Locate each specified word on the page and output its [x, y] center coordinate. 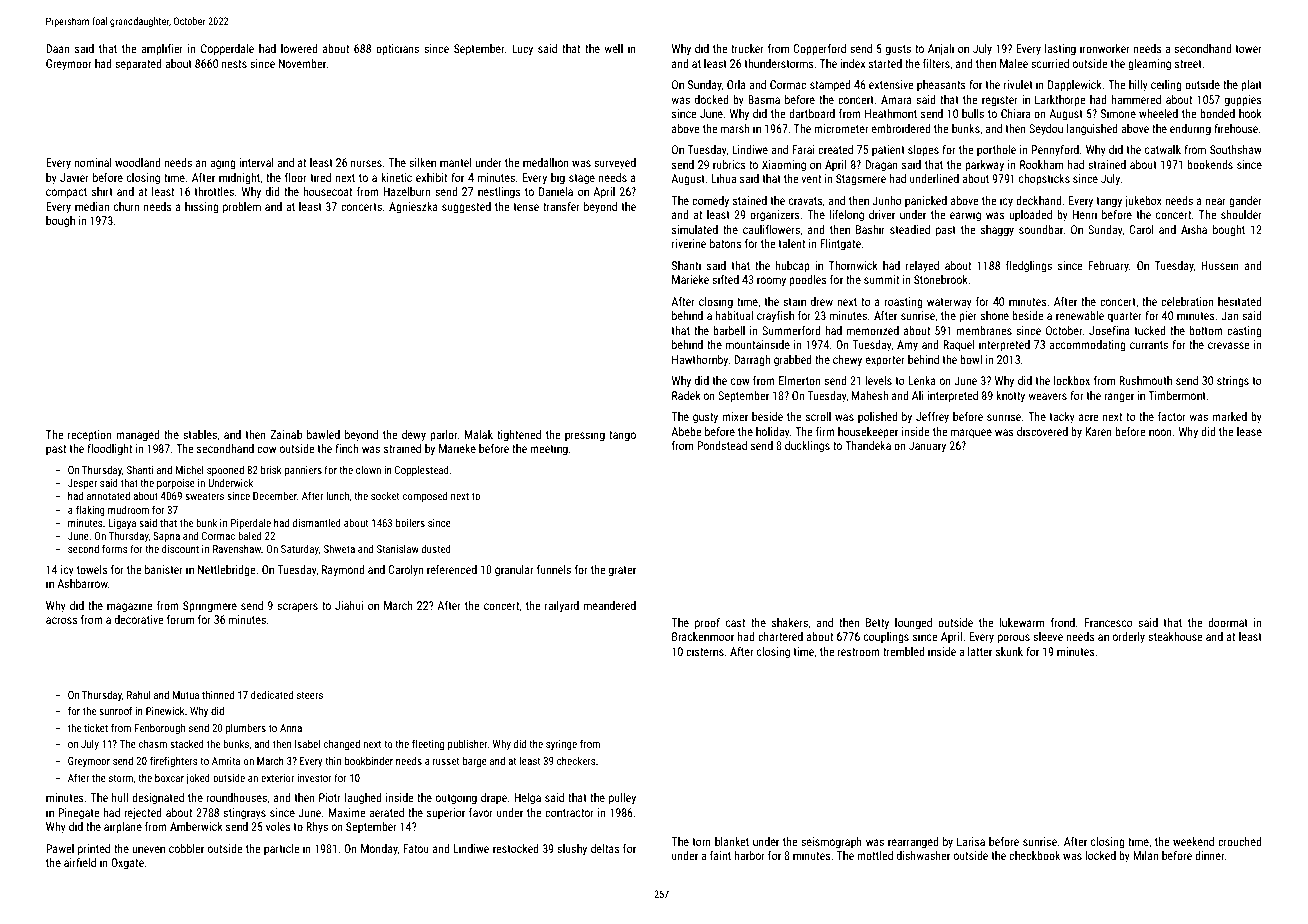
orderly [1129, 638]
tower [1248, 49]
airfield [80, 862]
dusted [436, 549]
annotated [108, 496]
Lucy [522, 50]
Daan [58, 48]
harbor [749, 855]
